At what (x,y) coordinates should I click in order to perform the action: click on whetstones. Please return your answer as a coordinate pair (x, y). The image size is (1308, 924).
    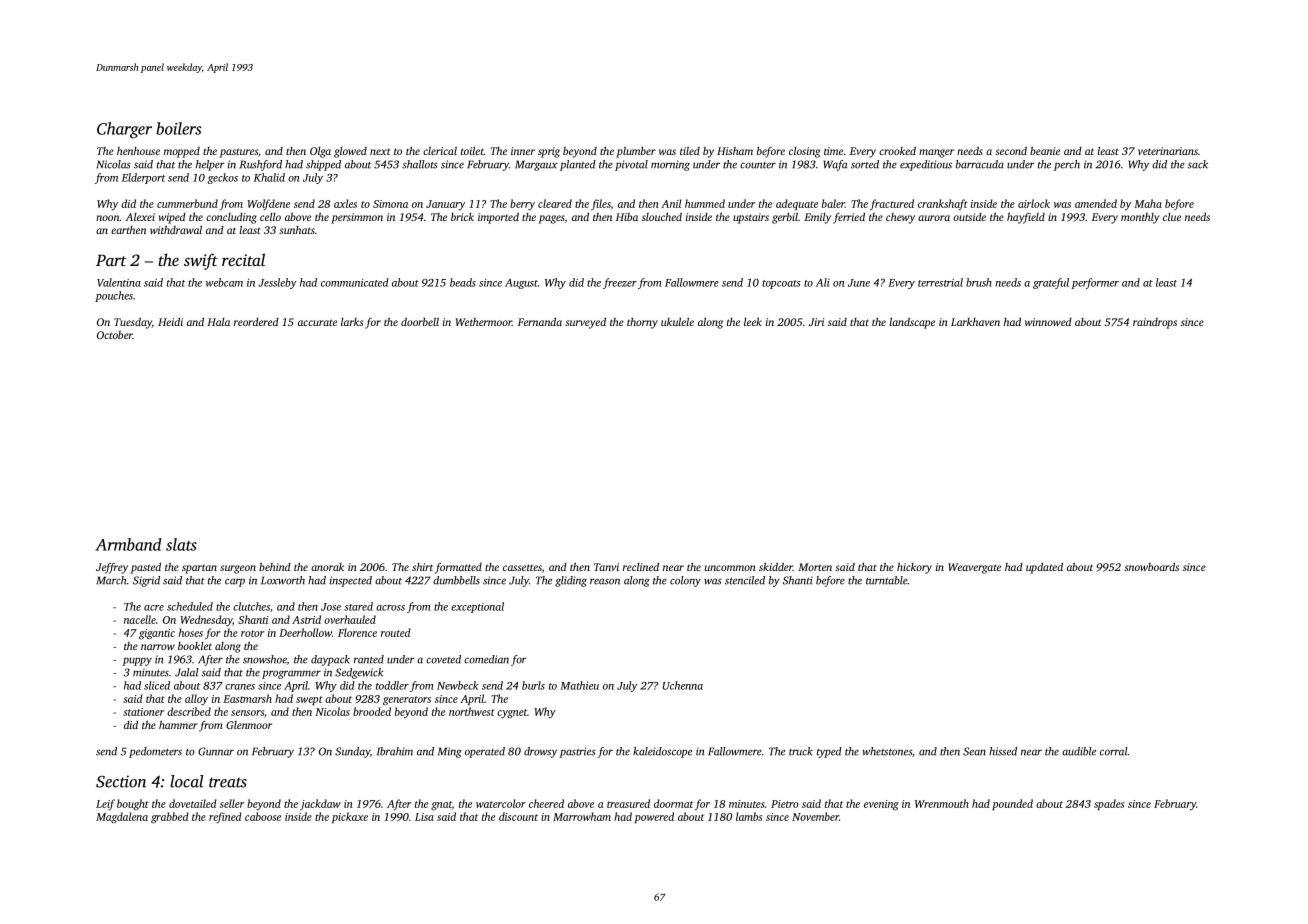
    Looking at the image, I should click on (887, 751).
